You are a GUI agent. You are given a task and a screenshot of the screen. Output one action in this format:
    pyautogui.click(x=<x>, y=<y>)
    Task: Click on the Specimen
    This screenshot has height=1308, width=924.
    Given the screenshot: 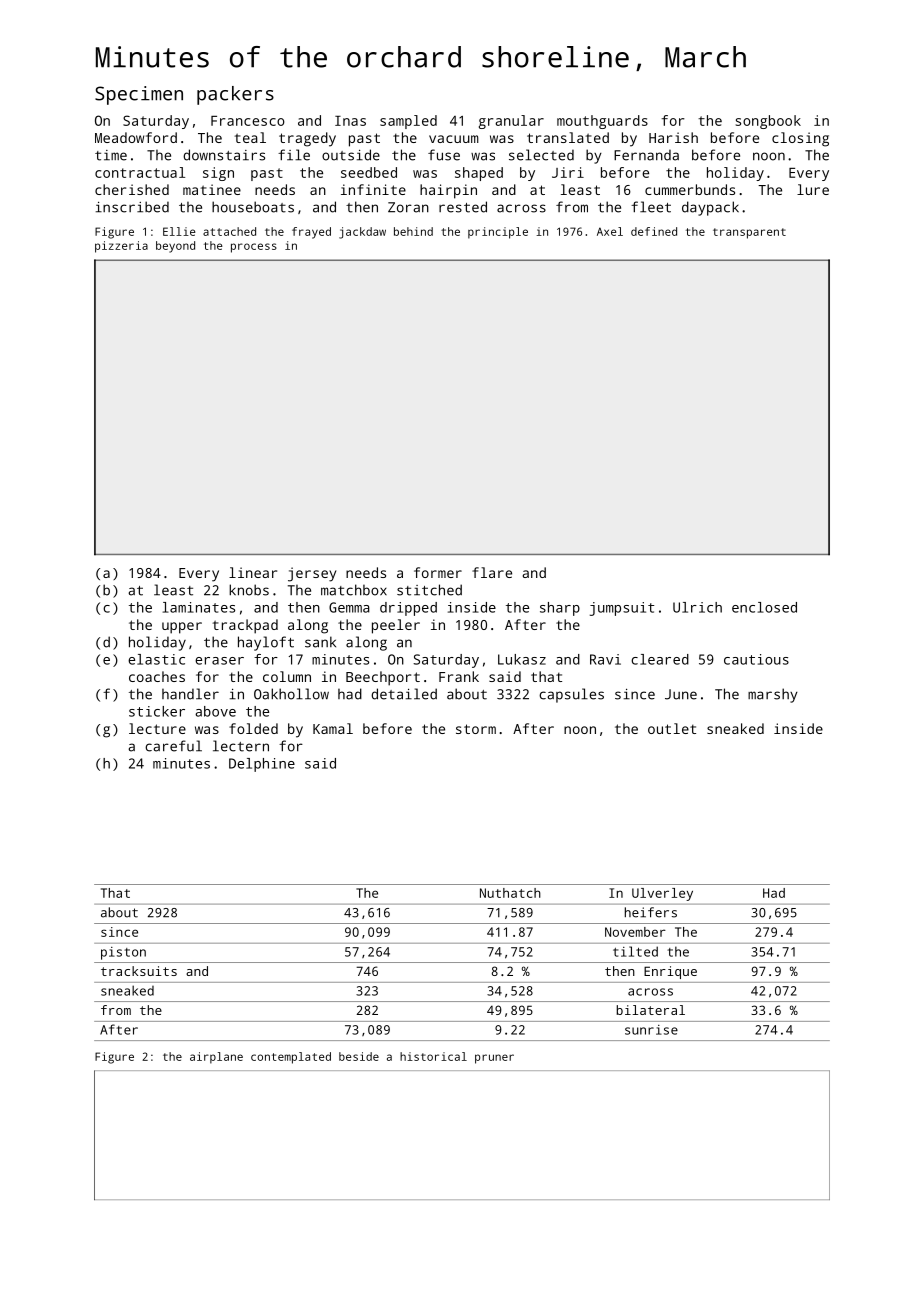 What is the action you would take?
    pyautogui.click(x=139, y=95)
